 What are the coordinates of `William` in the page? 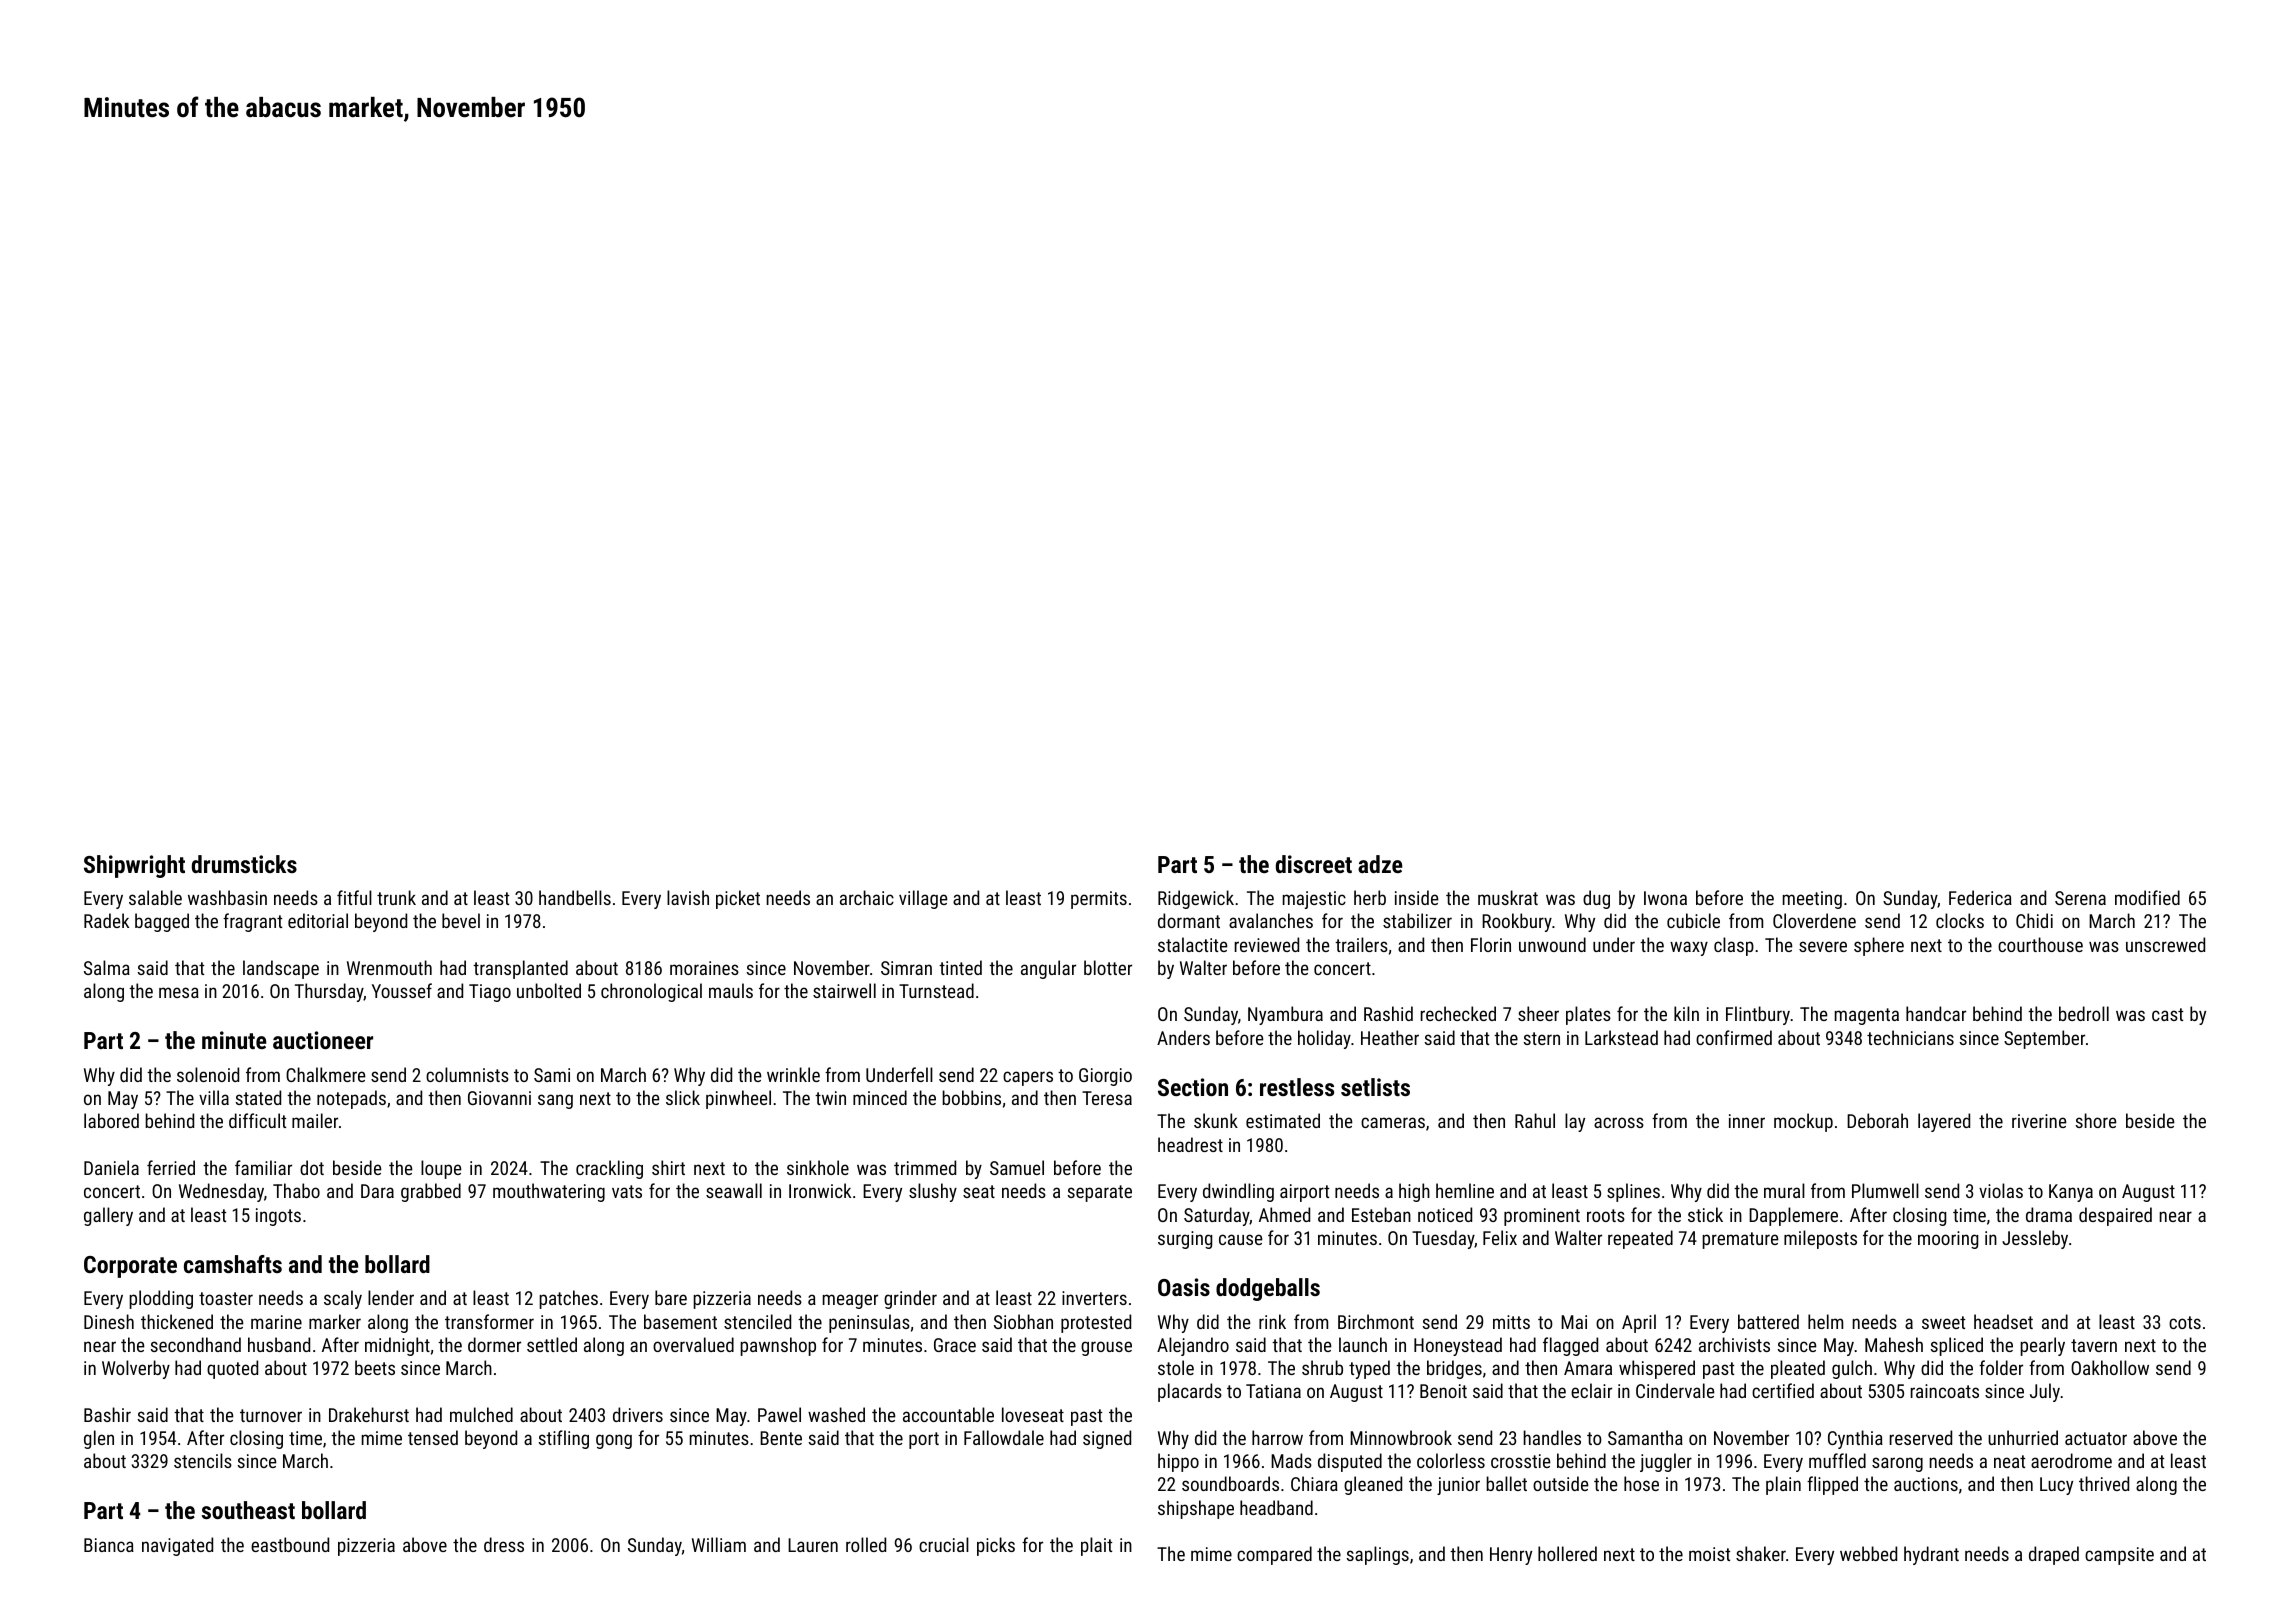 It's located at (719, 1544).
